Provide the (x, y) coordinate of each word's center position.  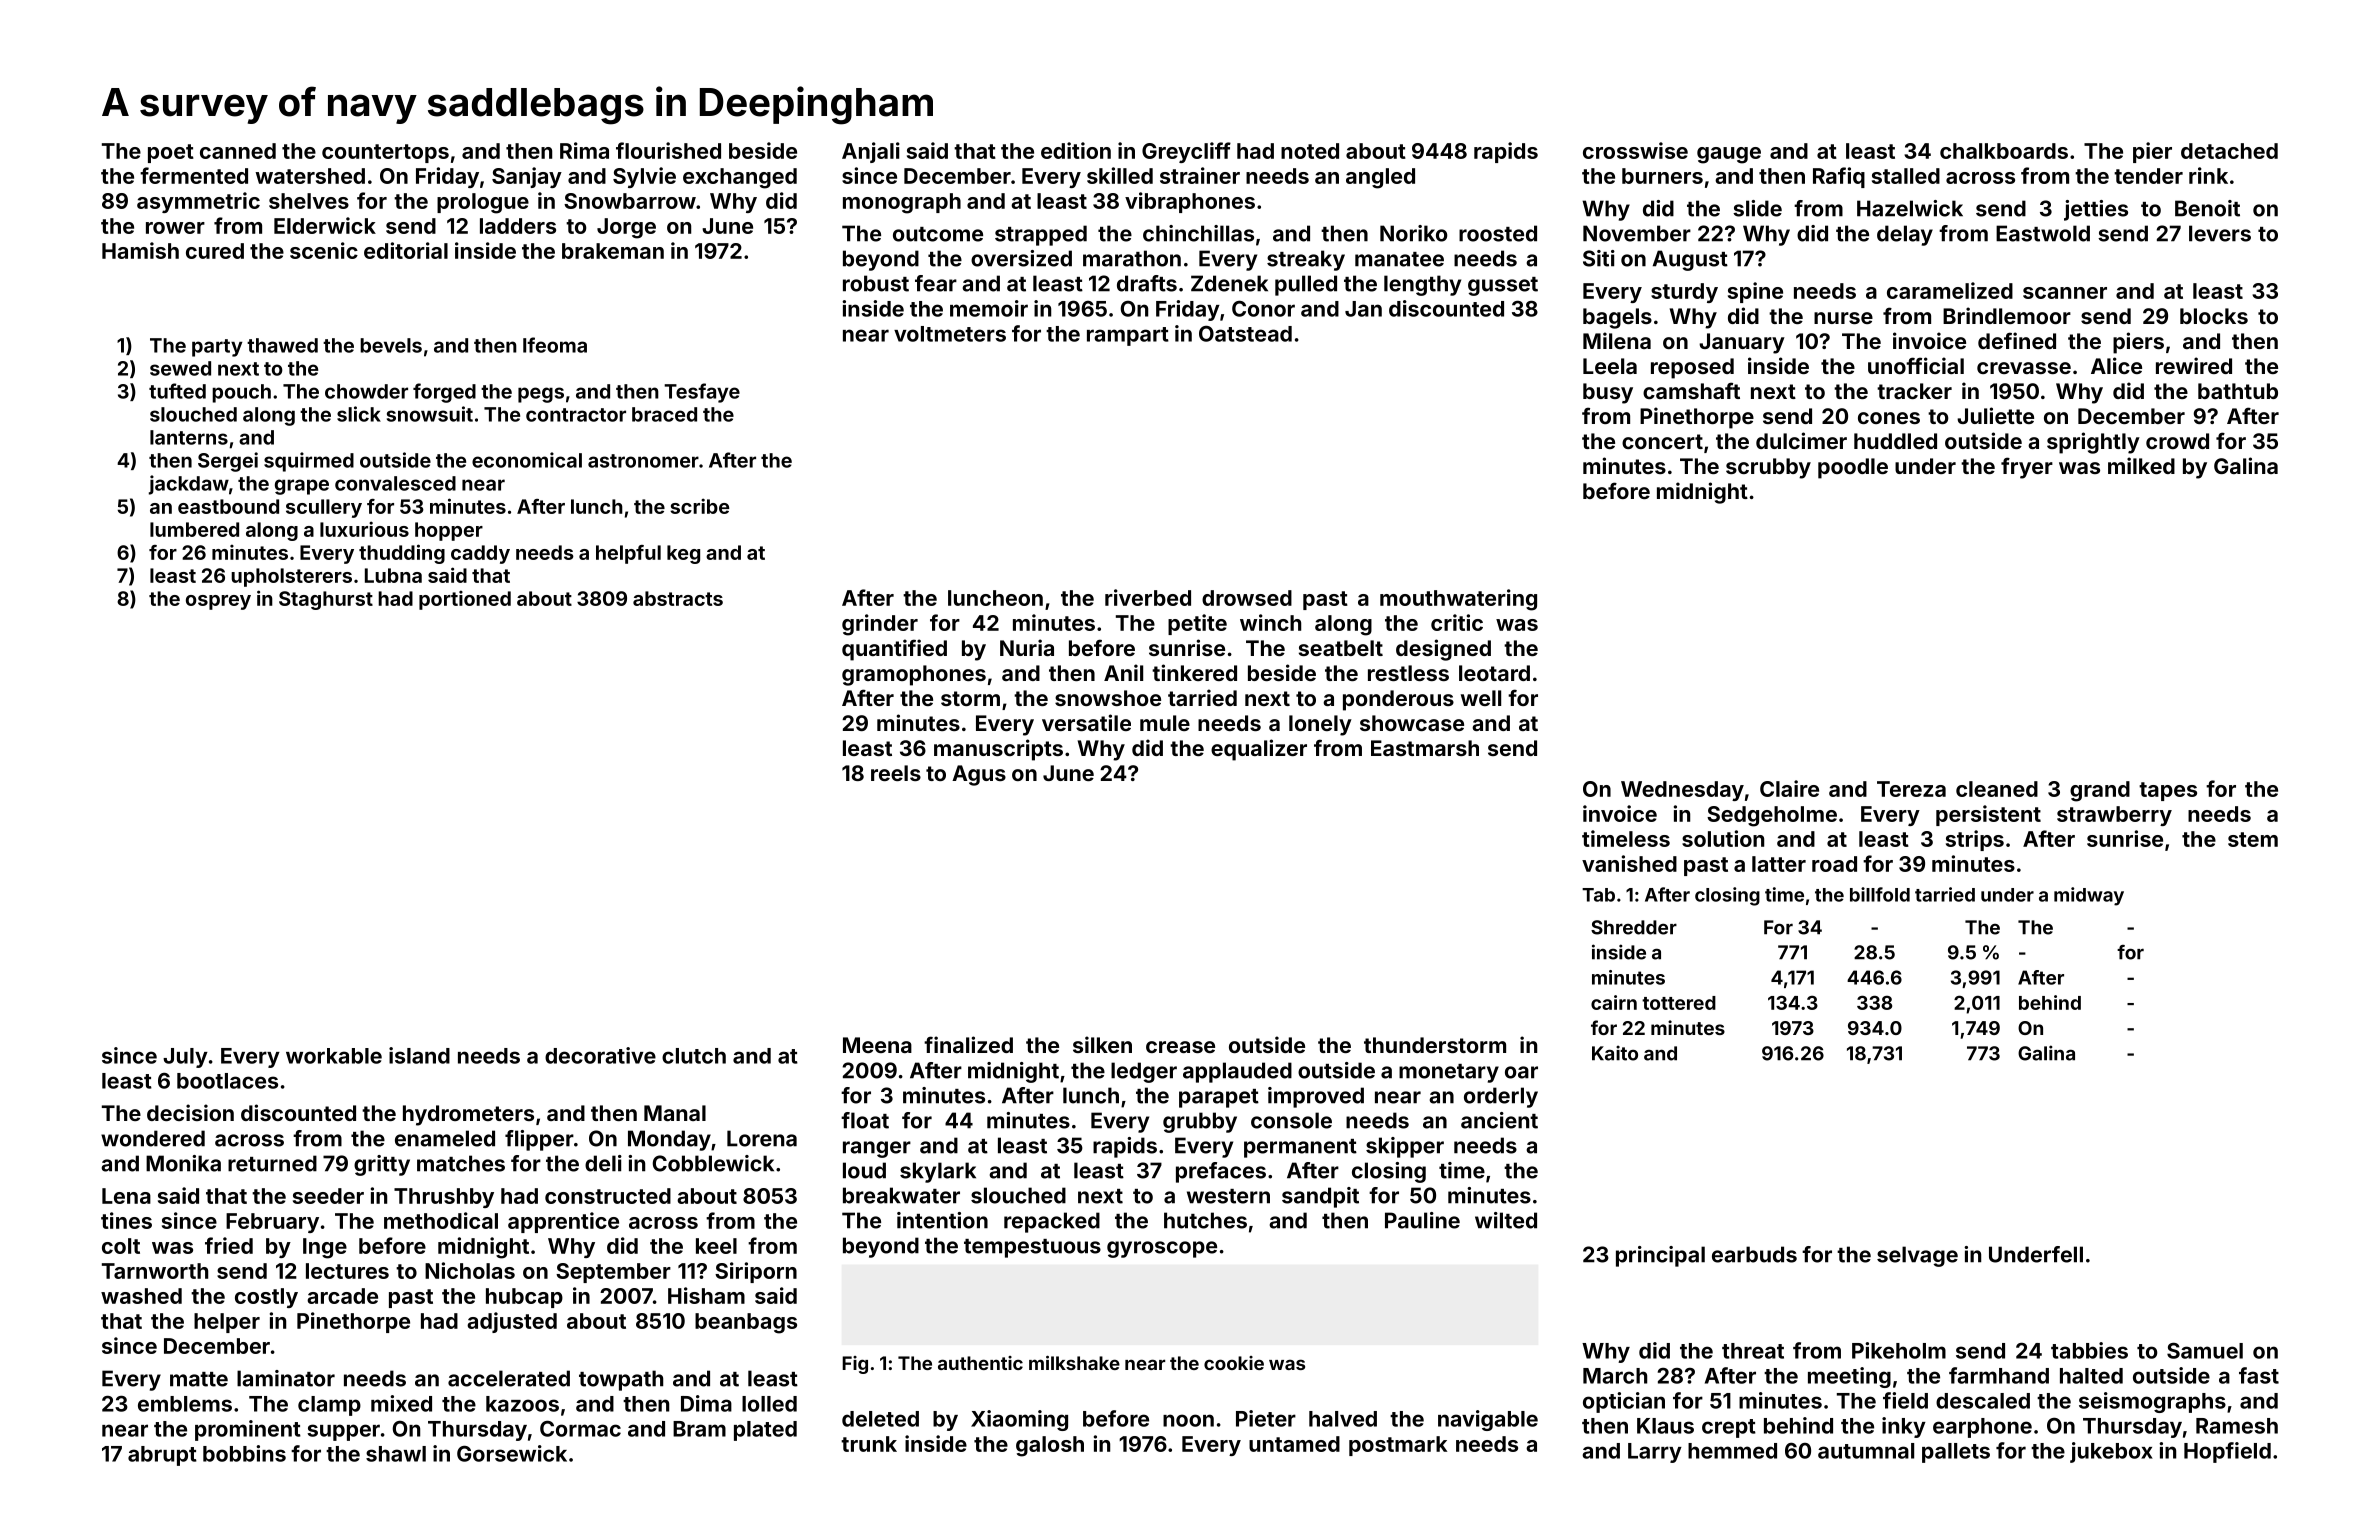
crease (1180, 1047)
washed (141, 1296)
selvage (1917, 1256)
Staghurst (326, 600)
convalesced (395, 483)
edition (1076, 150)
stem (2253, 839)
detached (2229, 151)
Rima (584, 150)
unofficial (1916, 365)
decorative (600, 1055)
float (865, 1120)
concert (1662, 441)
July (185, 1058)
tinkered (1194, 672)
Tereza (1911, 789)
